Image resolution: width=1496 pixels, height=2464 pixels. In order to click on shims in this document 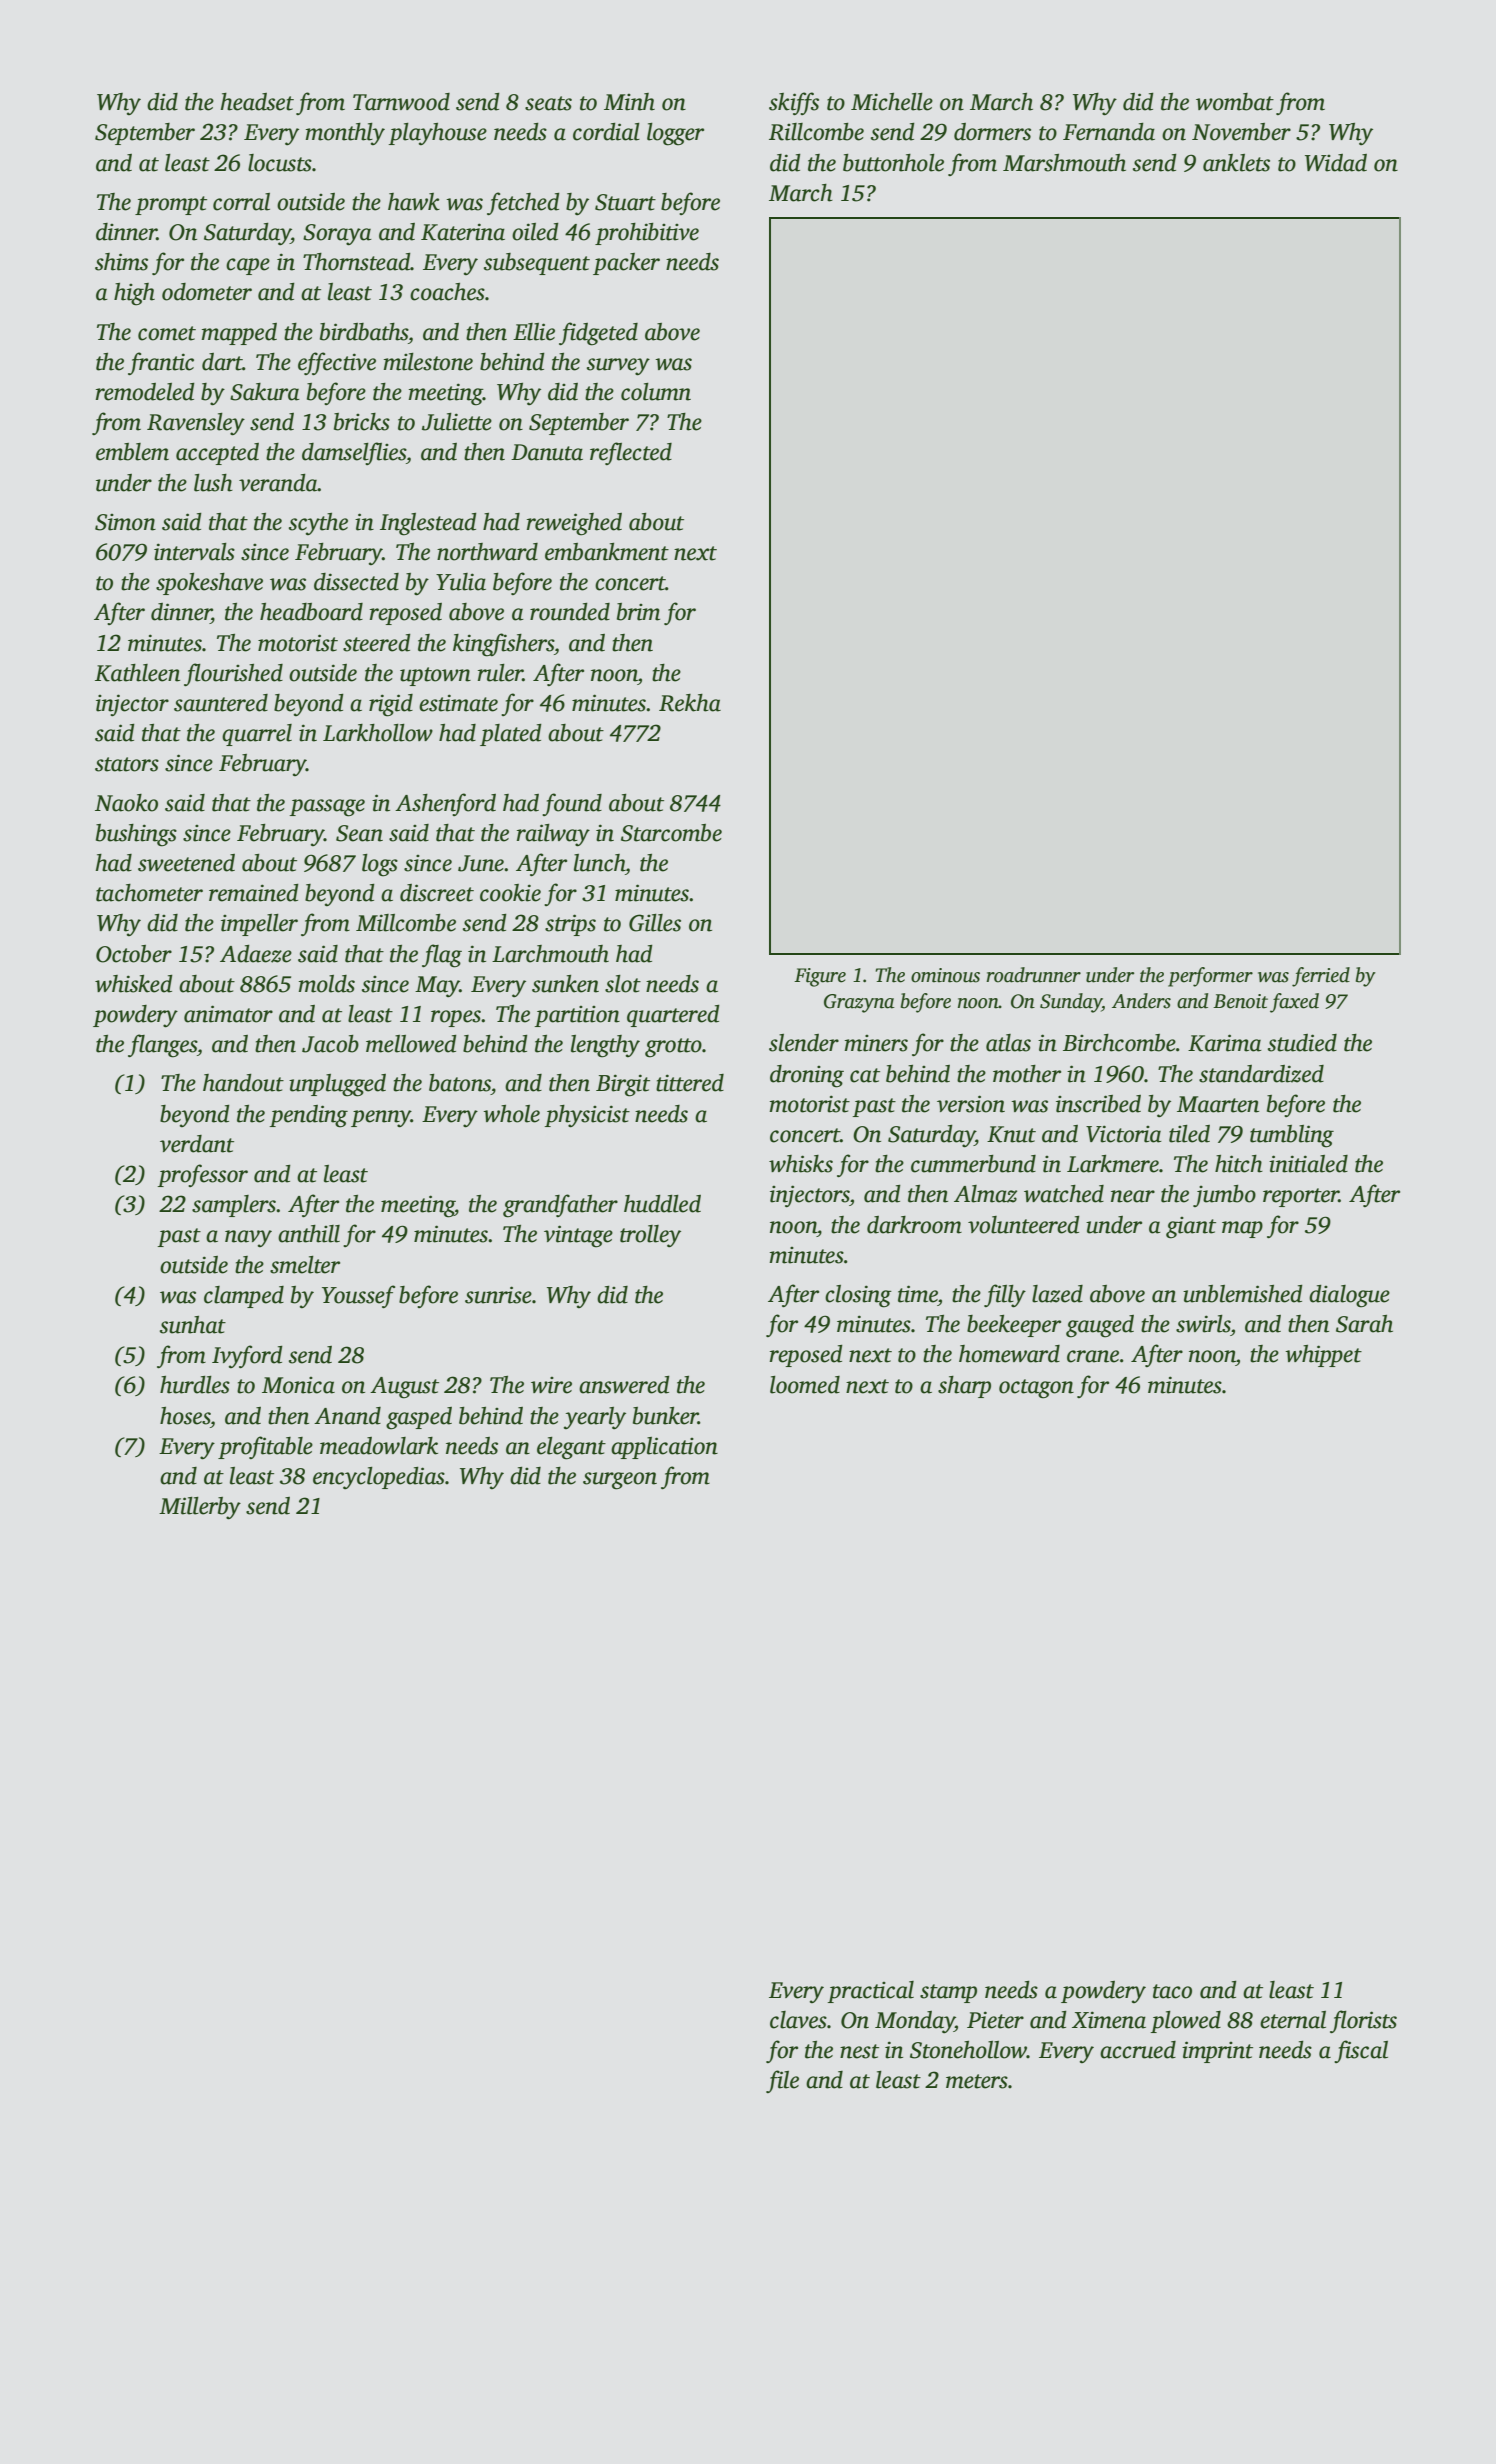, I will do `click(121, 262)`.
